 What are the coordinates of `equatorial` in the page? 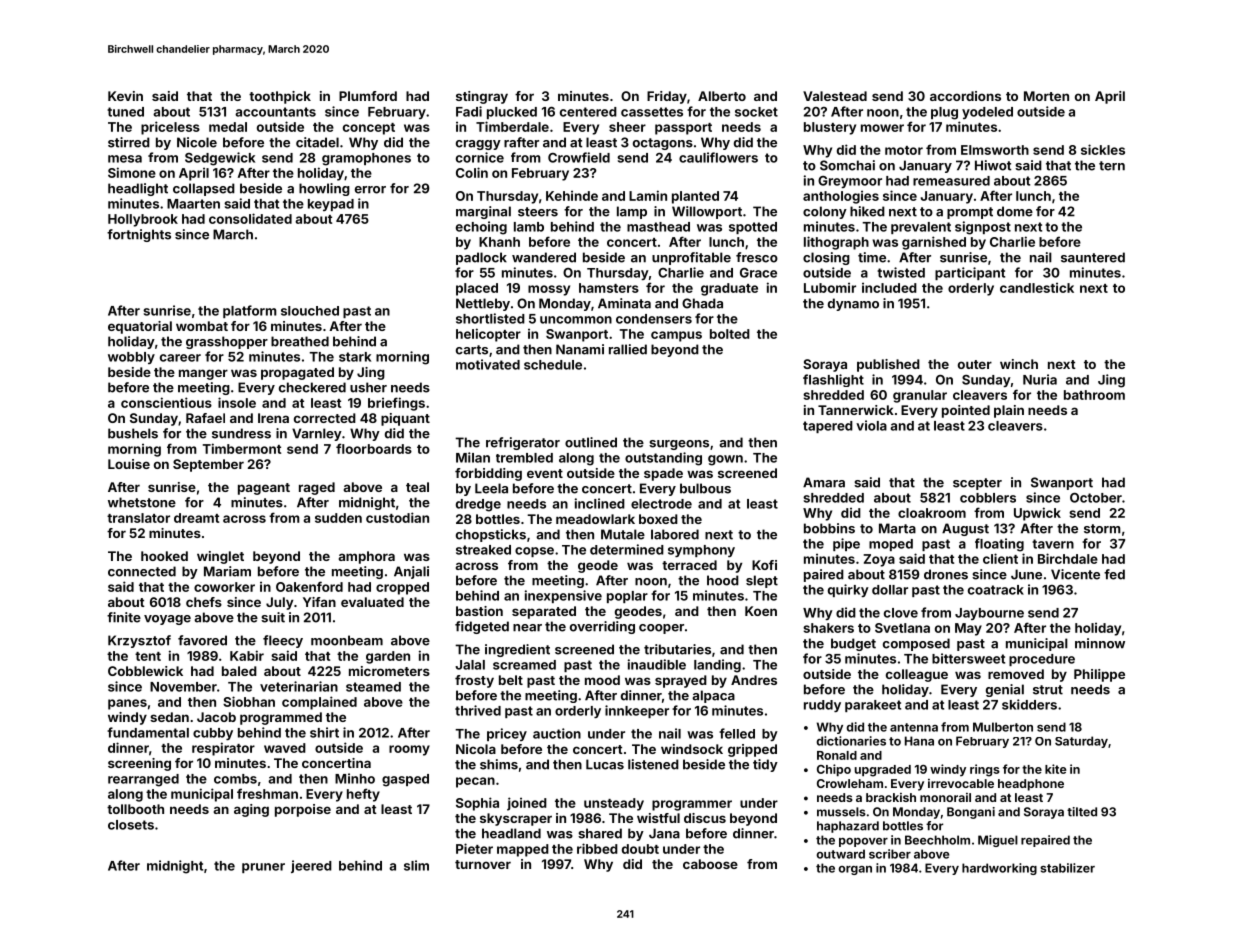 It's located at (140, 327).
